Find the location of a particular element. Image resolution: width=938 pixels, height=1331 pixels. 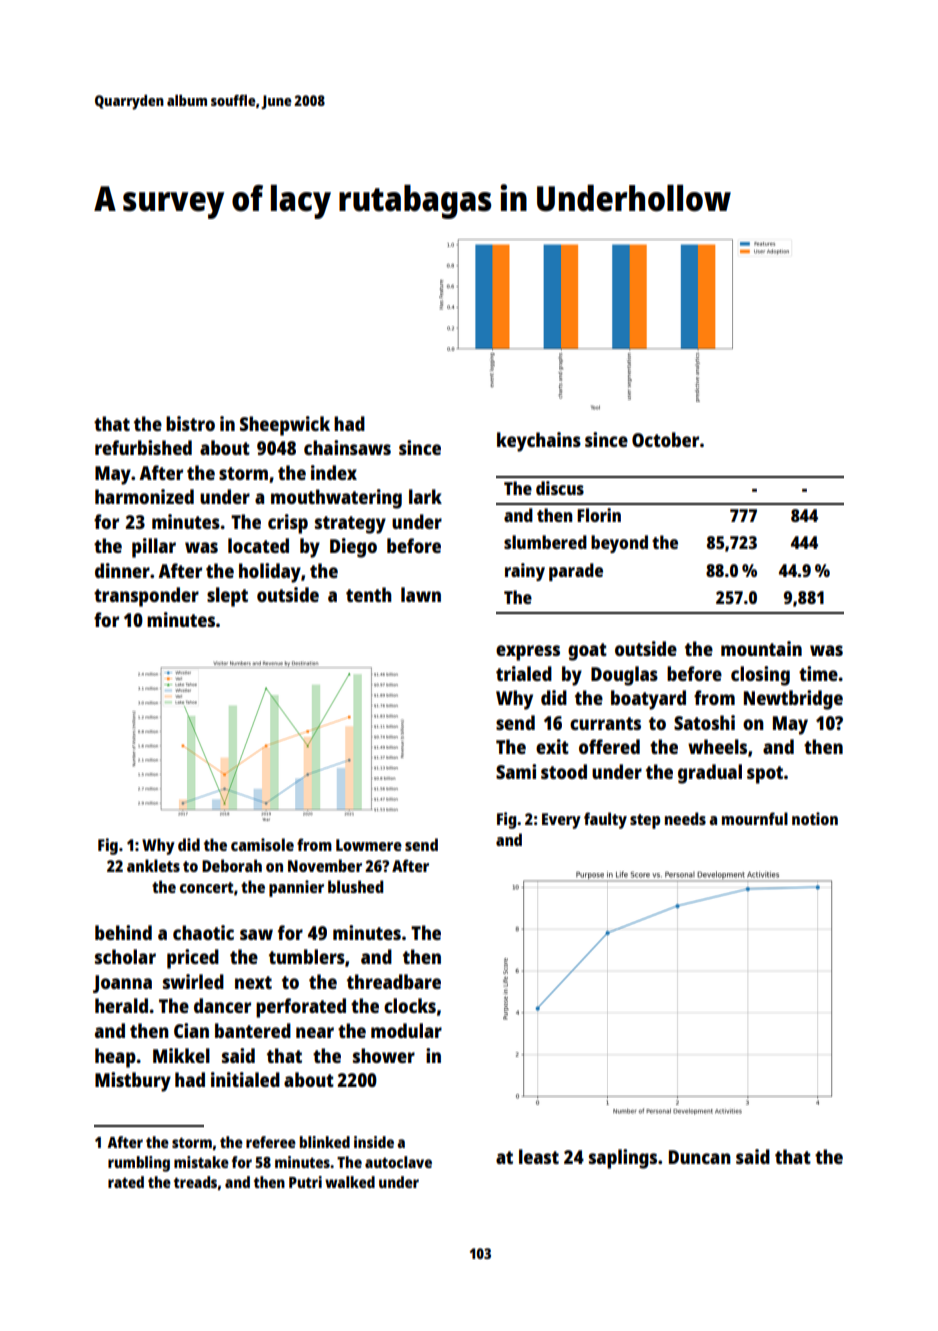

rumbling is located at coordinates (139, 1164).
